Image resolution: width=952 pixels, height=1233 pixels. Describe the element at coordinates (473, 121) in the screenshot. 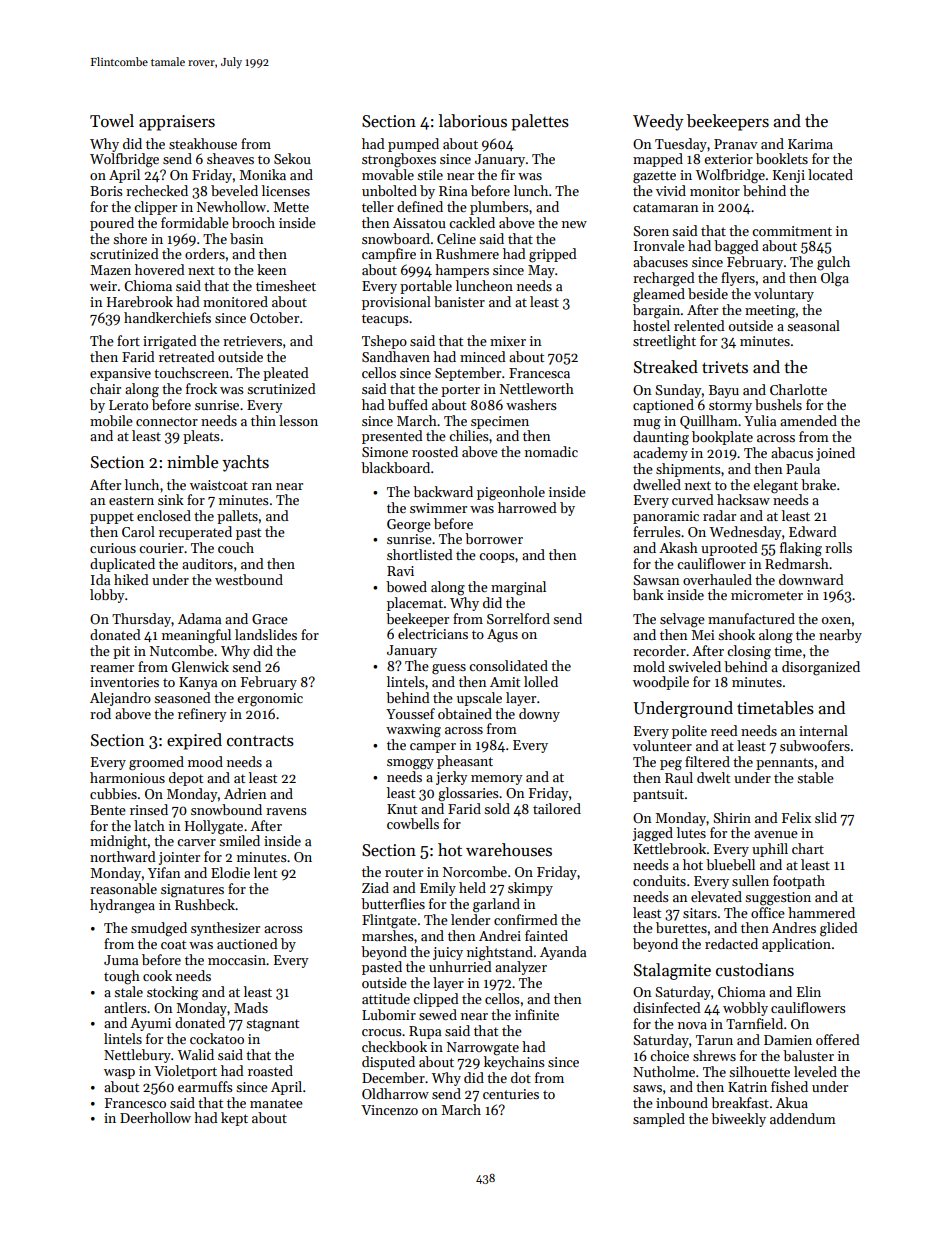

I see `laborious` at that location.
